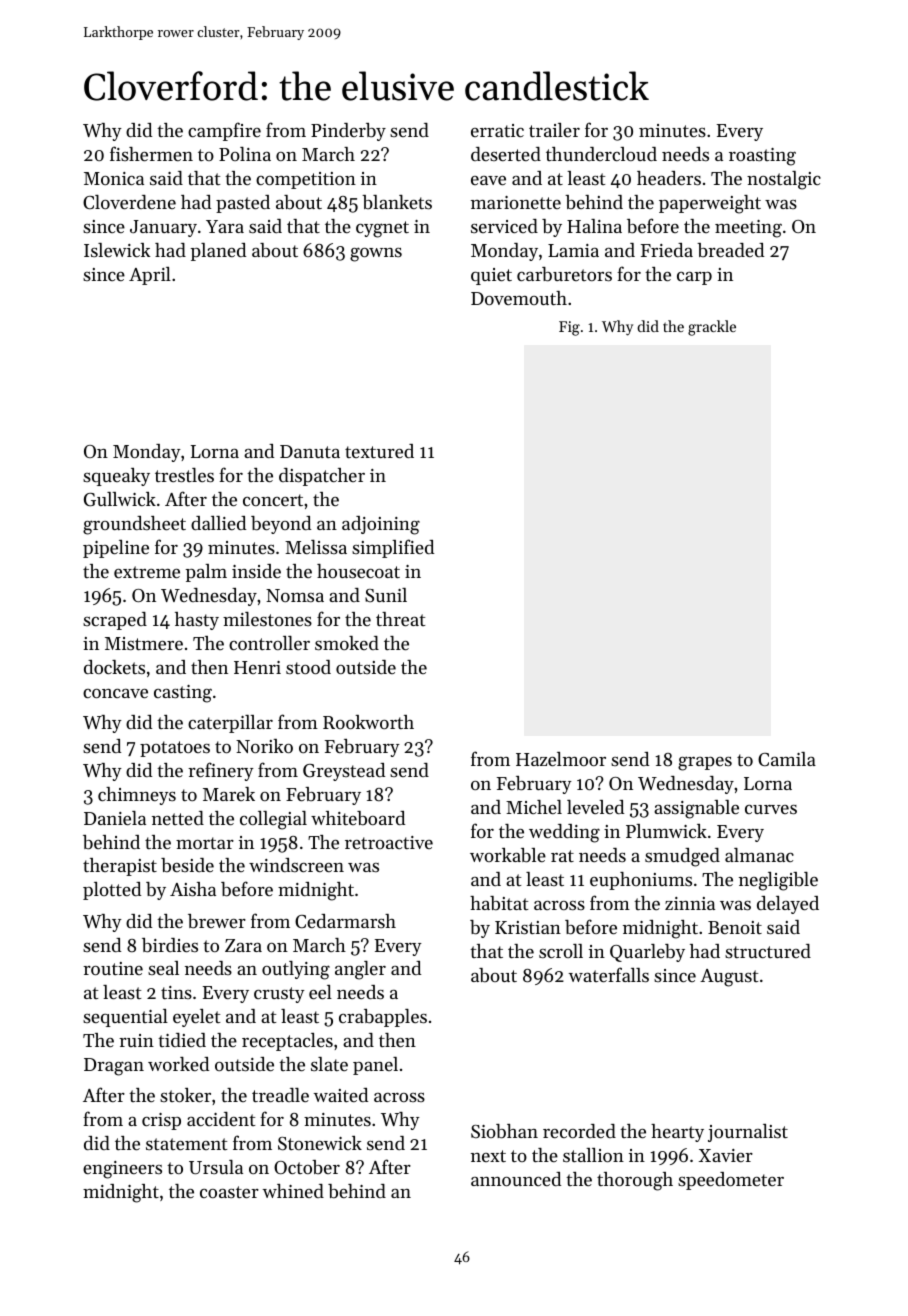 The width and height of the page is (908, 1316). What do you see at coordinates (499, 903) in the page?
I see `habitat` at bounding box center [499, 903].
